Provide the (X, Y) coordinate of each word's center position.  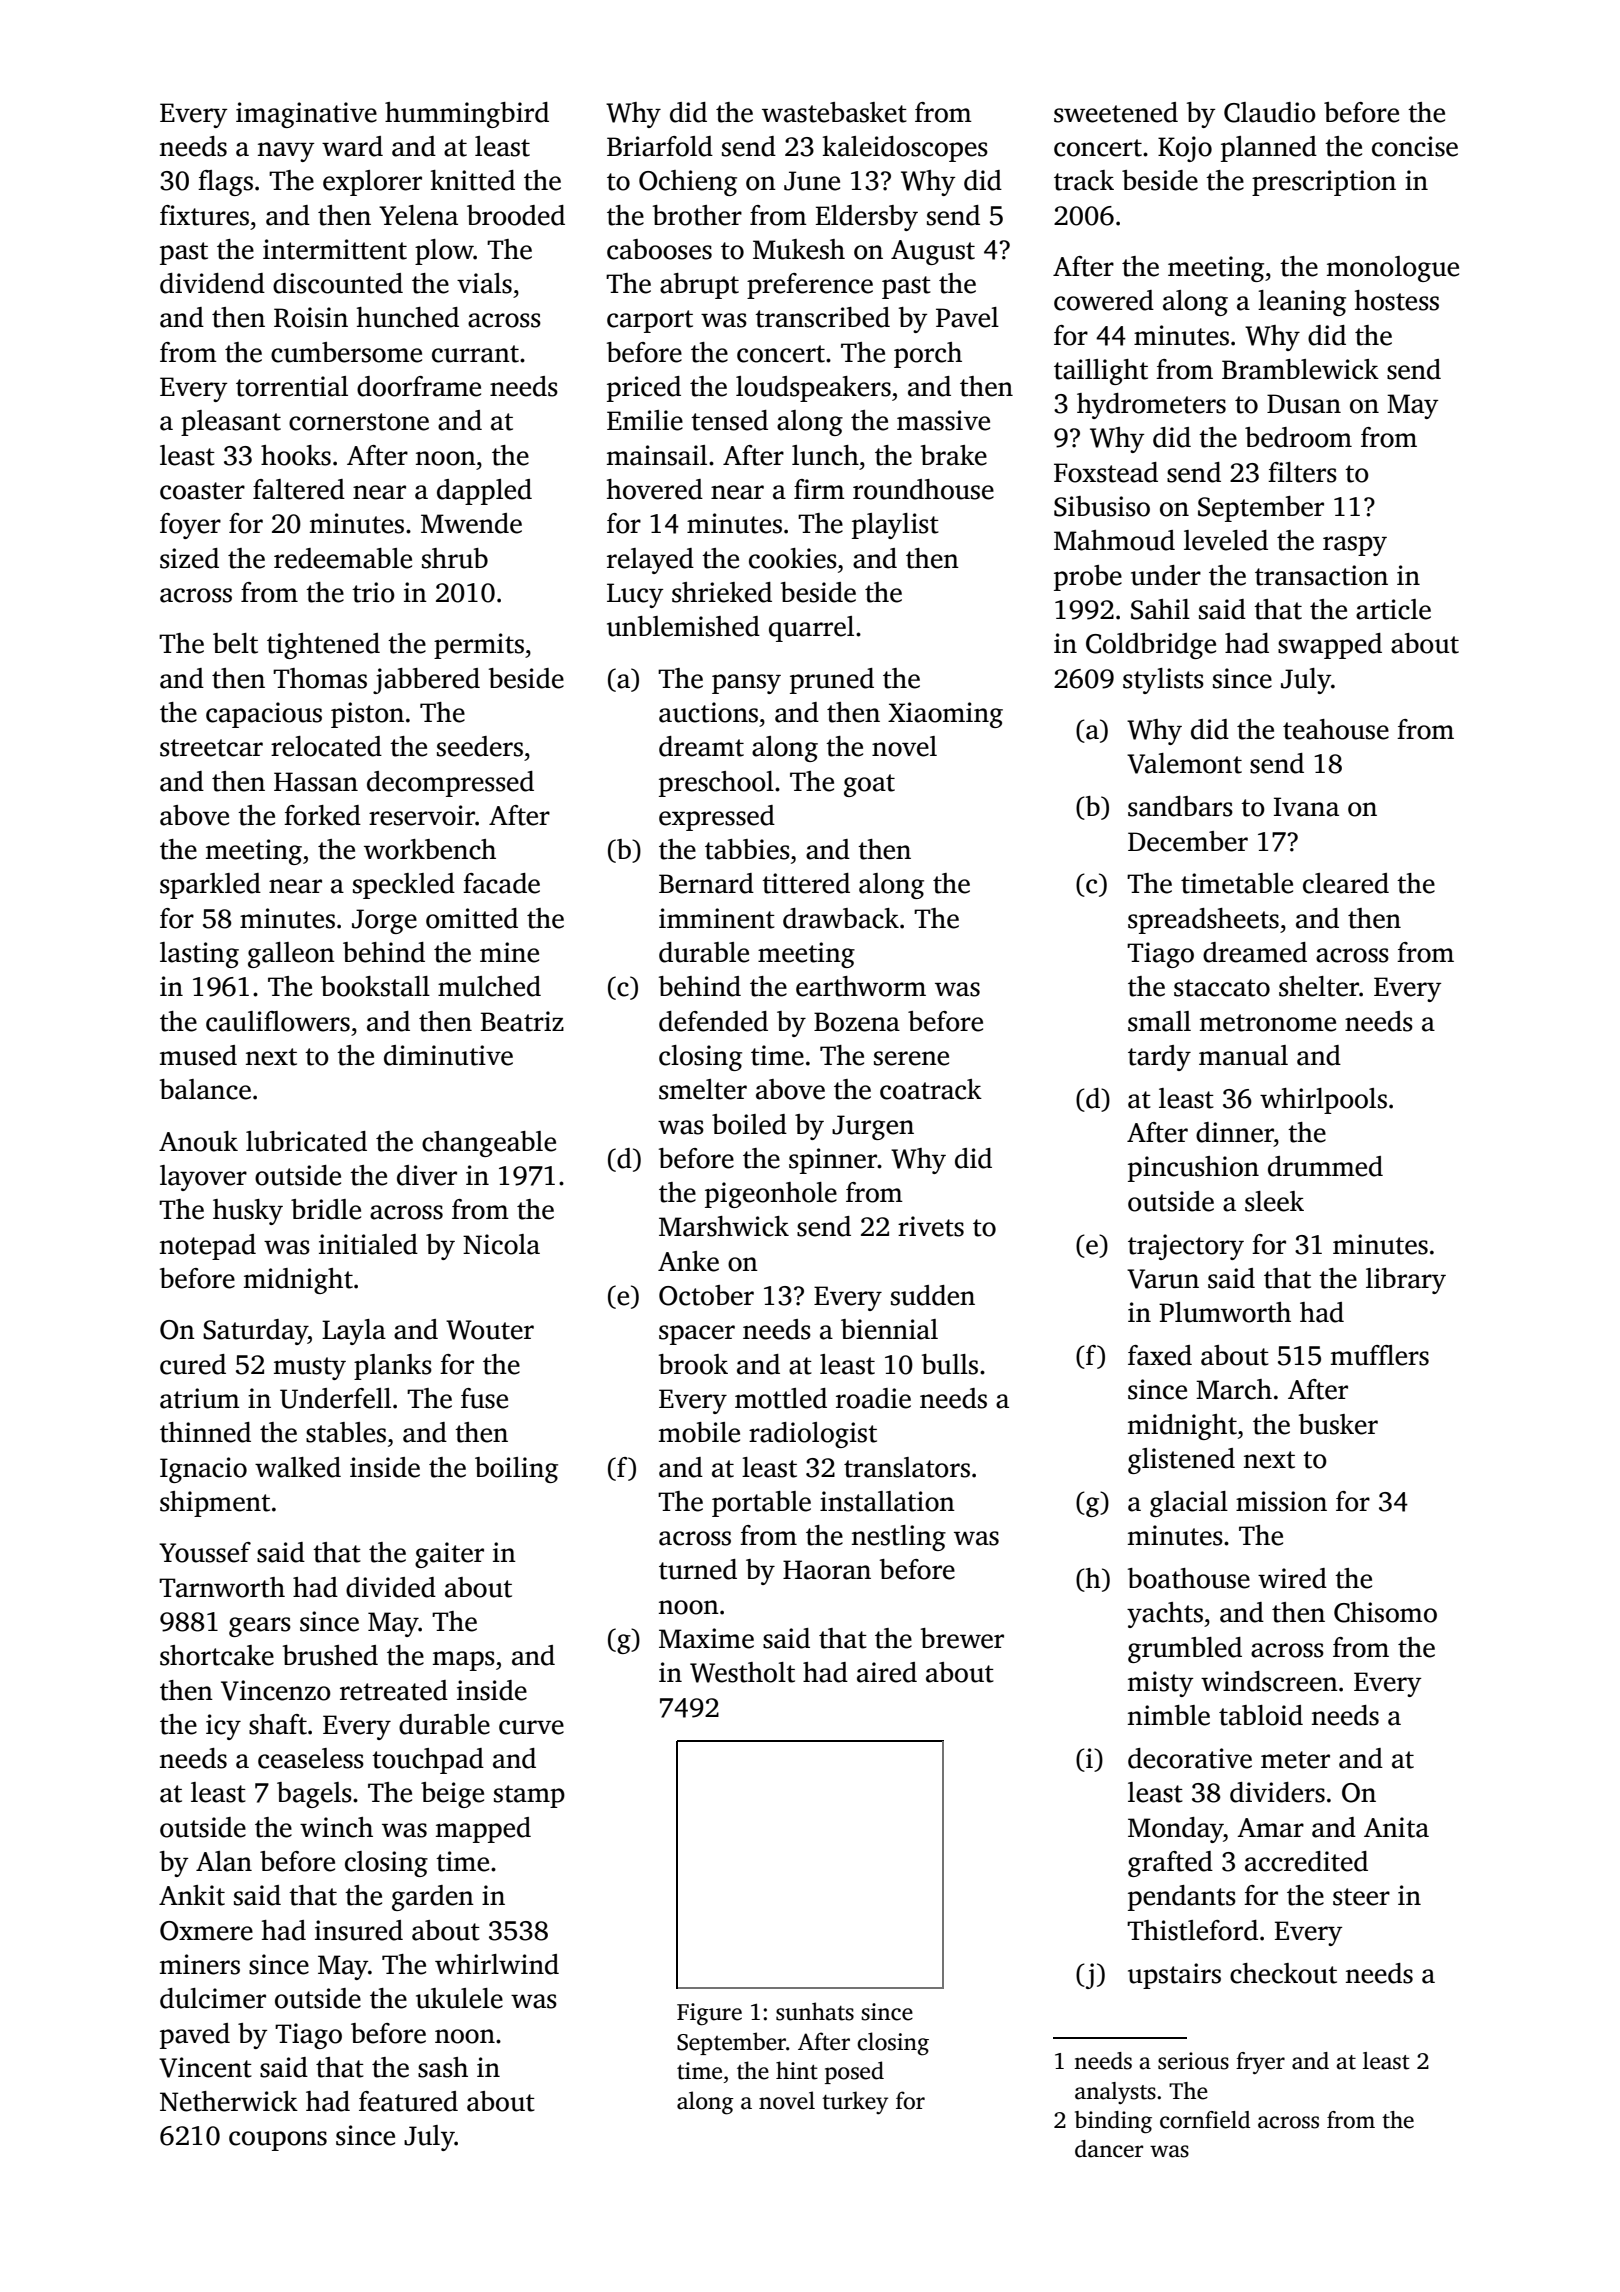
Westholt (742, 1672)
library (1406, 1281)
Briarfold (660, 146)
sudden (933, 1295)
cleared (1346, 883)
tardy (1159, 1058)
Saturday (255, 1332)
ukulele (459, 1998)
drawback (841, 918)
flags (225, 183)
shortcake (217, 1655)
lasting (199, 955)
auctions (708, 712)
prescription (1324, 183)
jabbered (426, 681)
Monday (1176, 1830)
